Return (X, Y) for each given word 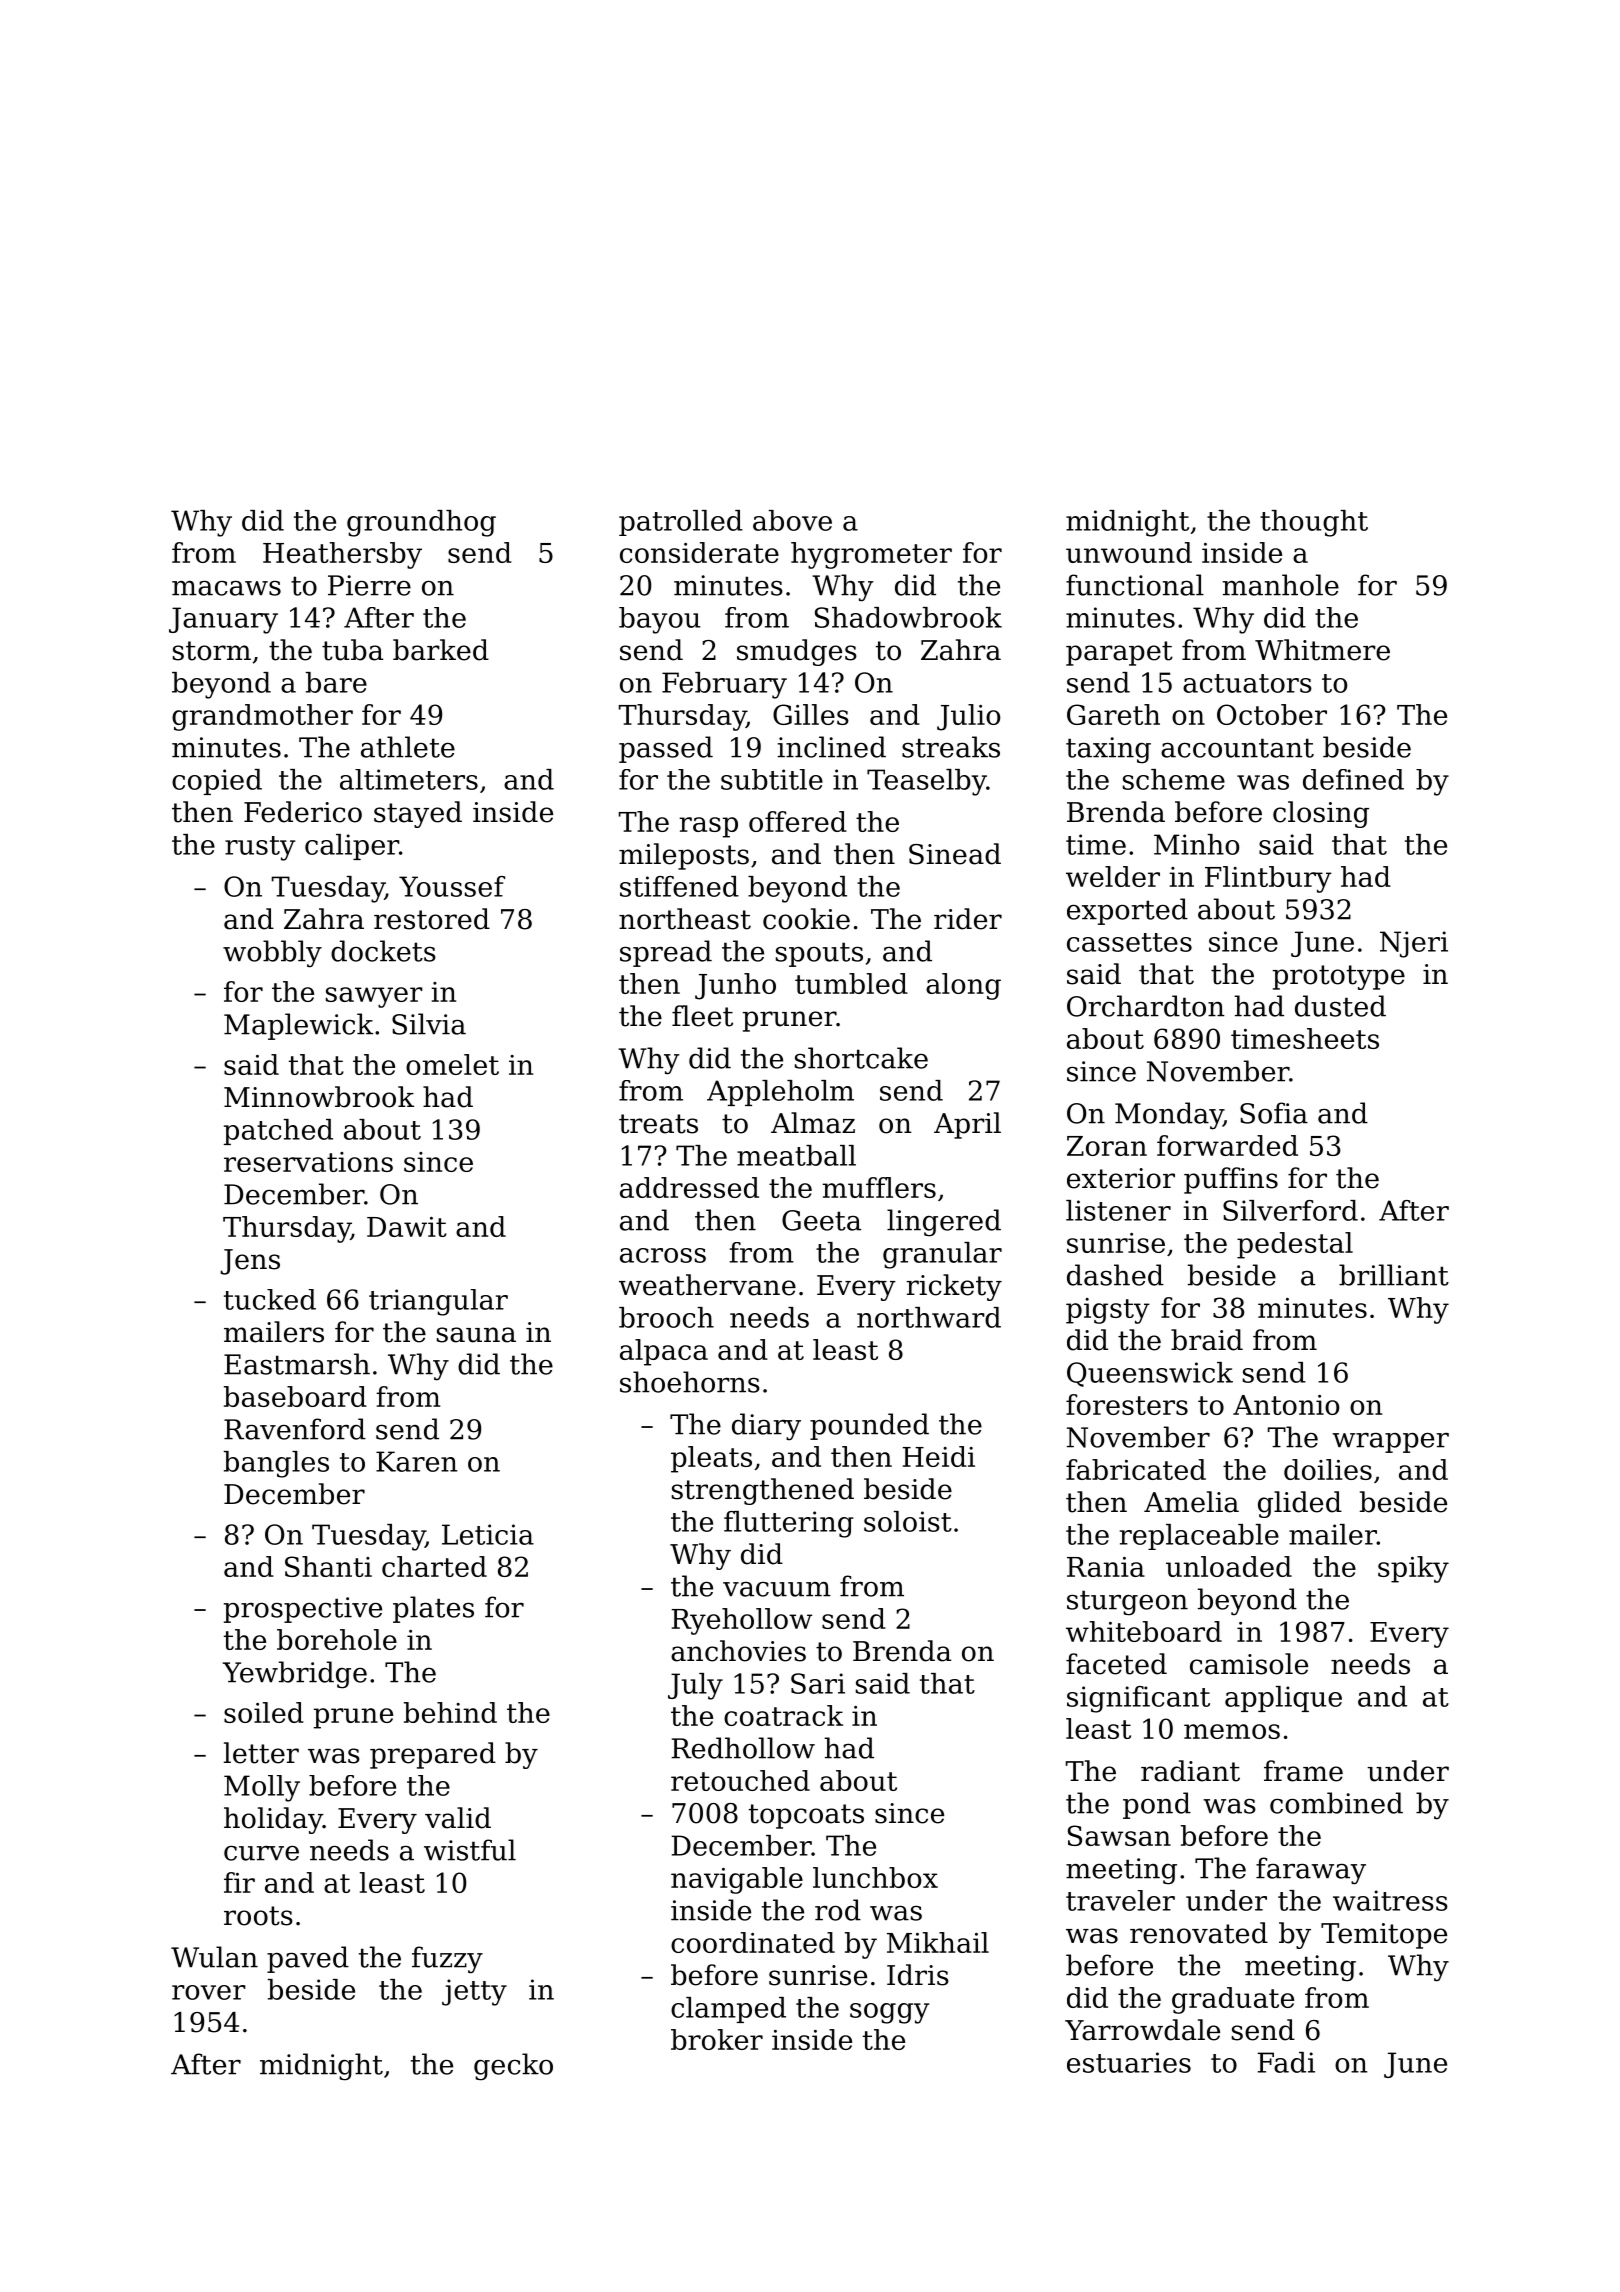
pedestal (1295, 1245)
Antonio (1286, 1405)
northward (929, 1317)
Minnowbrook (319, 1097)
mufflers (879, 1187)
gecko (513, 2067)
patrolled (681, 523)
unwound (1129, 552)
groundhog (421, 523)
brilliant (1394, 1275)
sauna (476, 1335)
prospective (303, 1610)
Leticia (488, 1534)
